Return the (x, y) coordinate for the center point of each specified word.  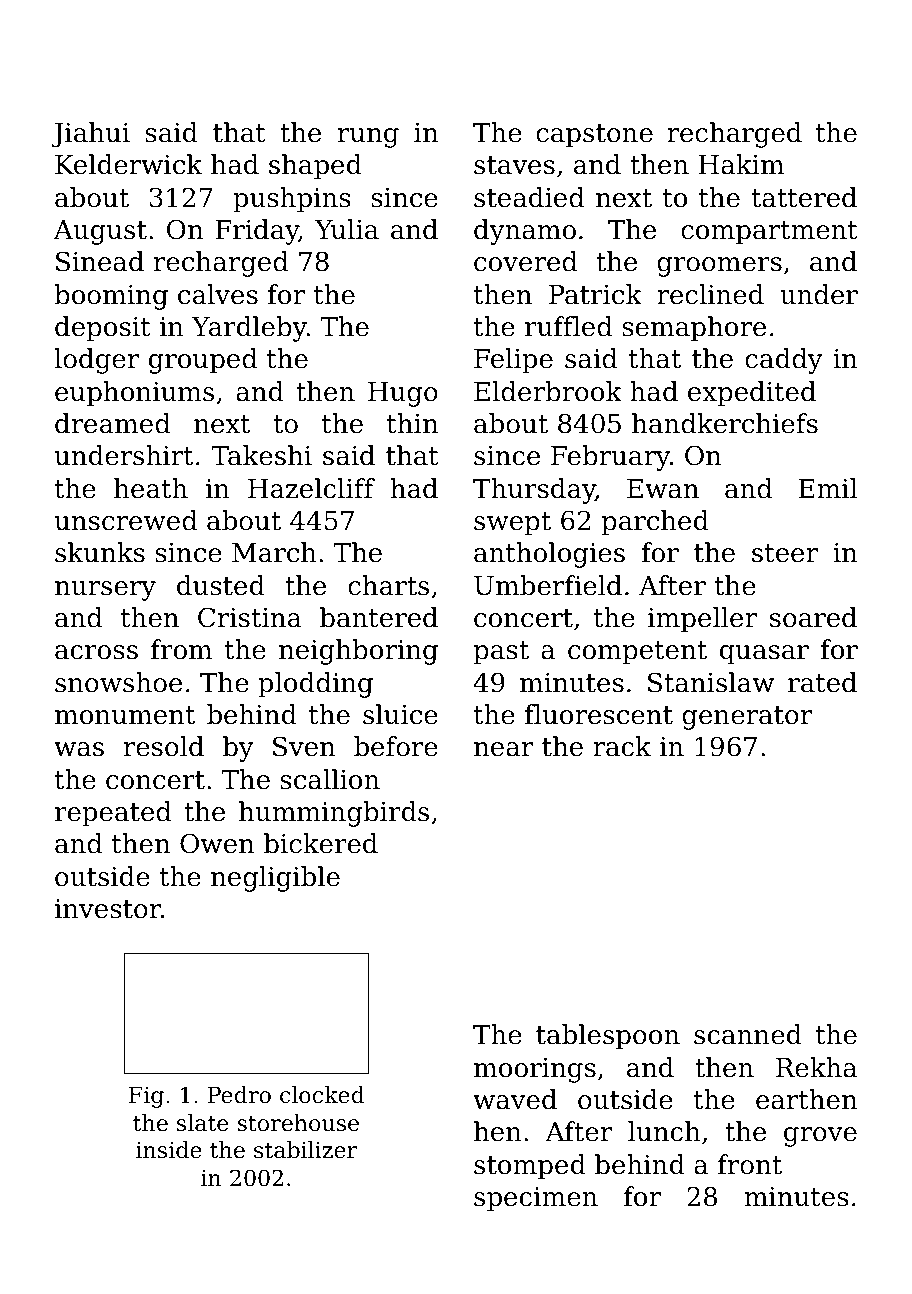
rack (622, 746)
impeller (702, 620)
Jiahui (91, 135)
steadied (529, 197)
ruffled (568, 326)
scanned (748, 1034)
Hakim (741, 164)
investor (108, 909)
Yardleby (249, 329)
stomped (530, 1167)
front (750, 1164)
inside (169, 1150)
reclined (710, 294)
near (503, 749)
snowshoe (118, 682)
